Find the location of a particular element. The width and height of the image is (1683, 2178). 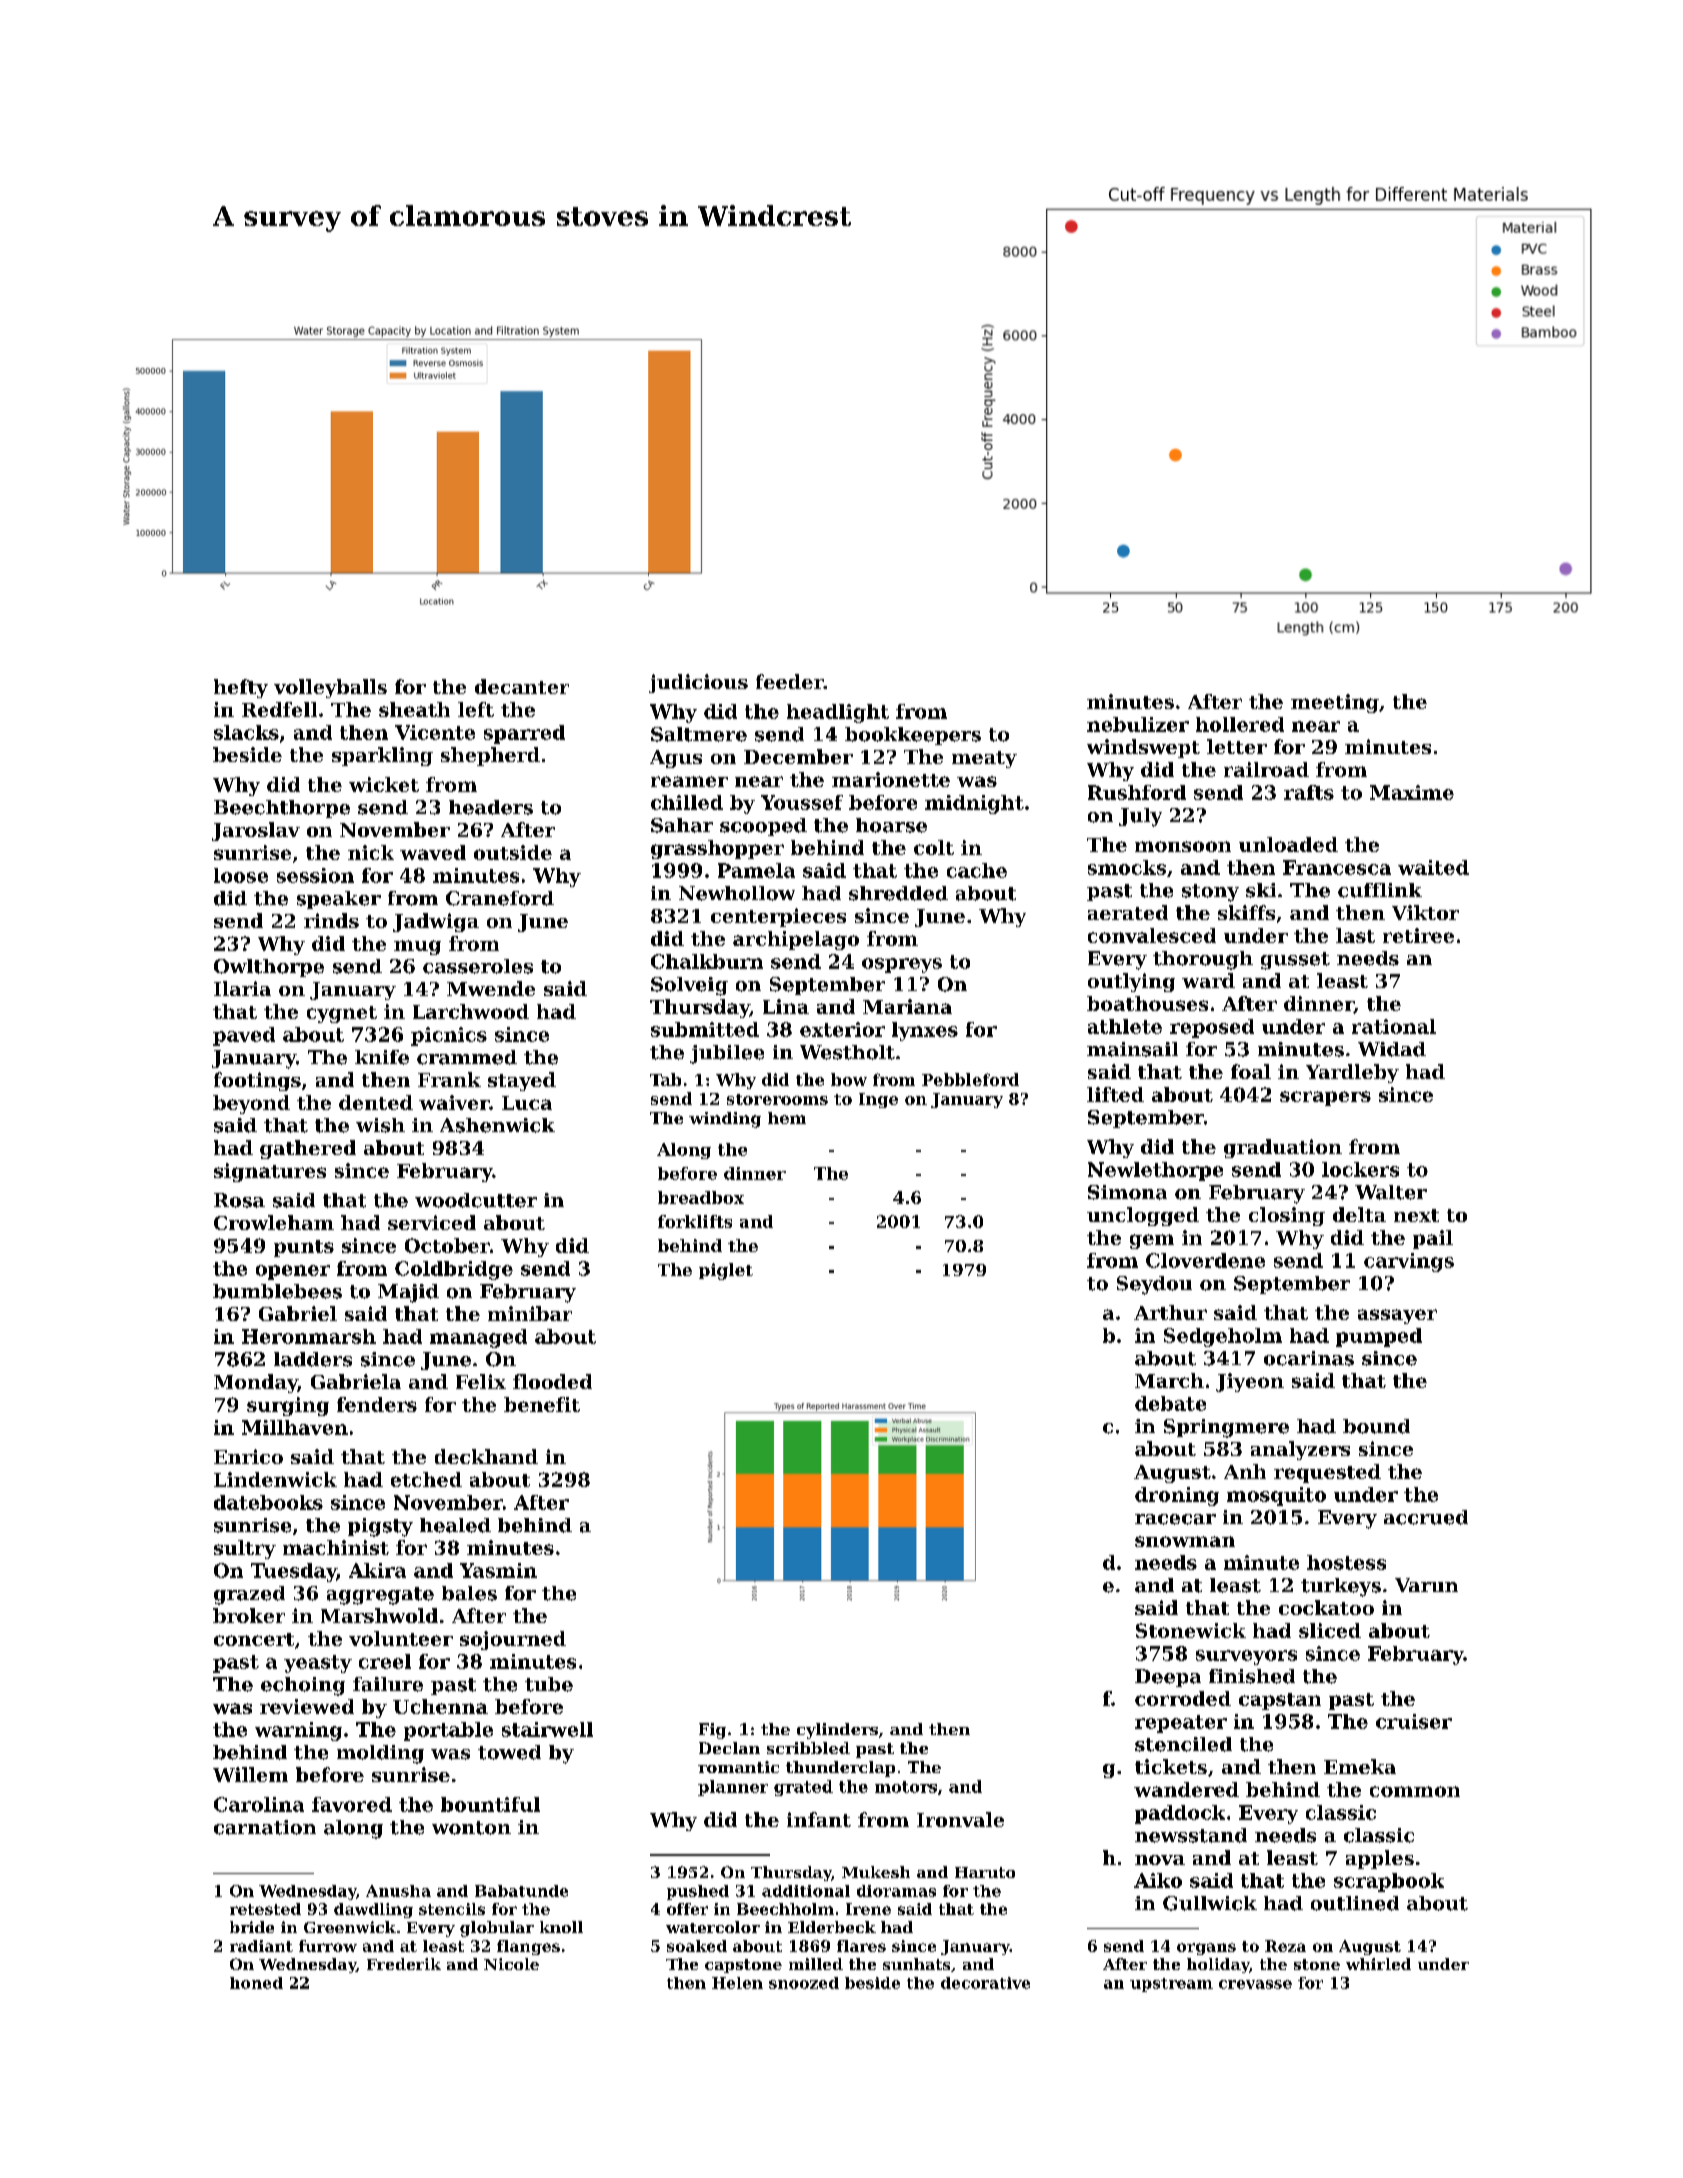

breadbox is located at coordinates (701, 1197).
